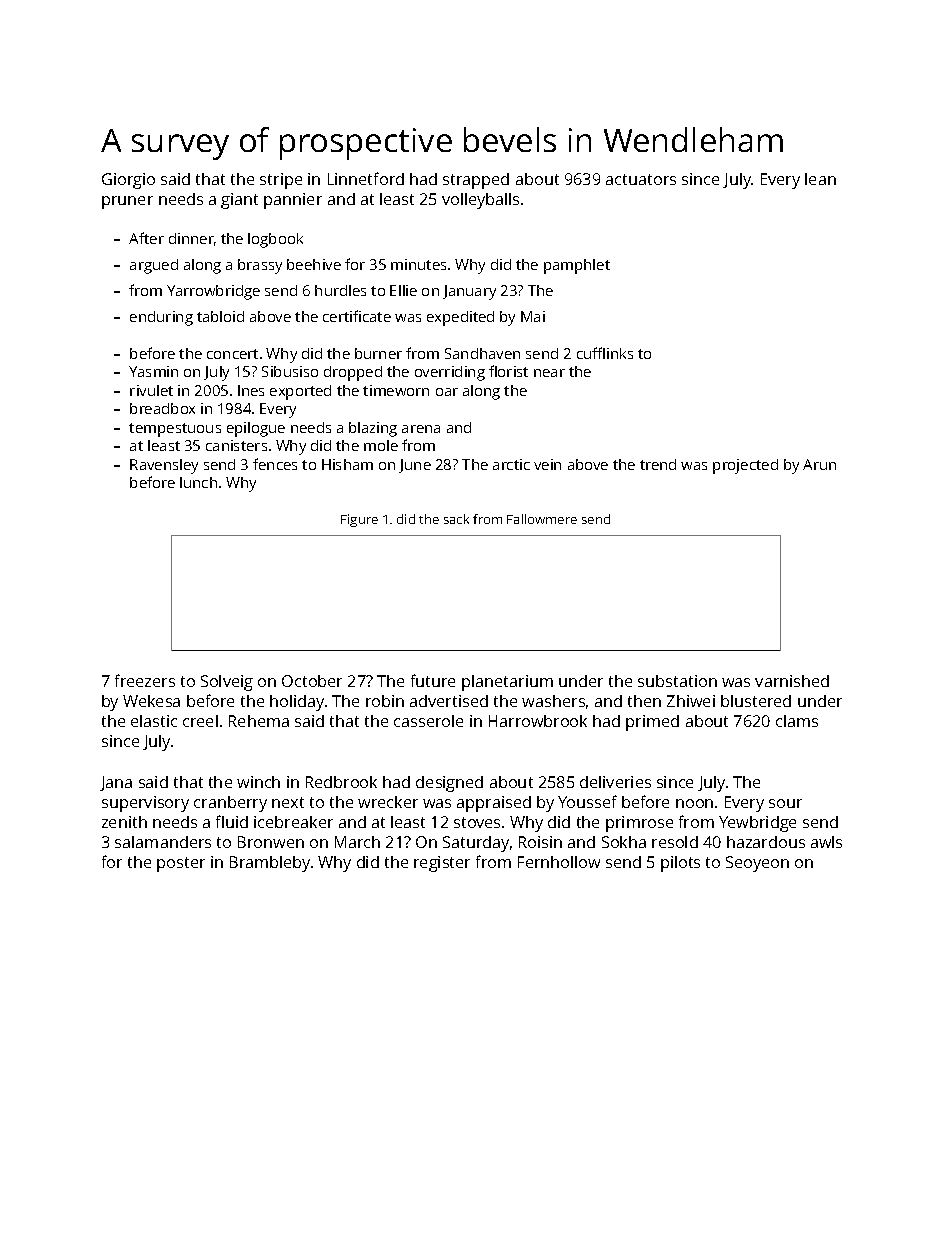 The height and width of the page is (1233, 952). What do you see at coordinates (449, 784) in the page?
I see `designed` at bounding box center [449, 784].
